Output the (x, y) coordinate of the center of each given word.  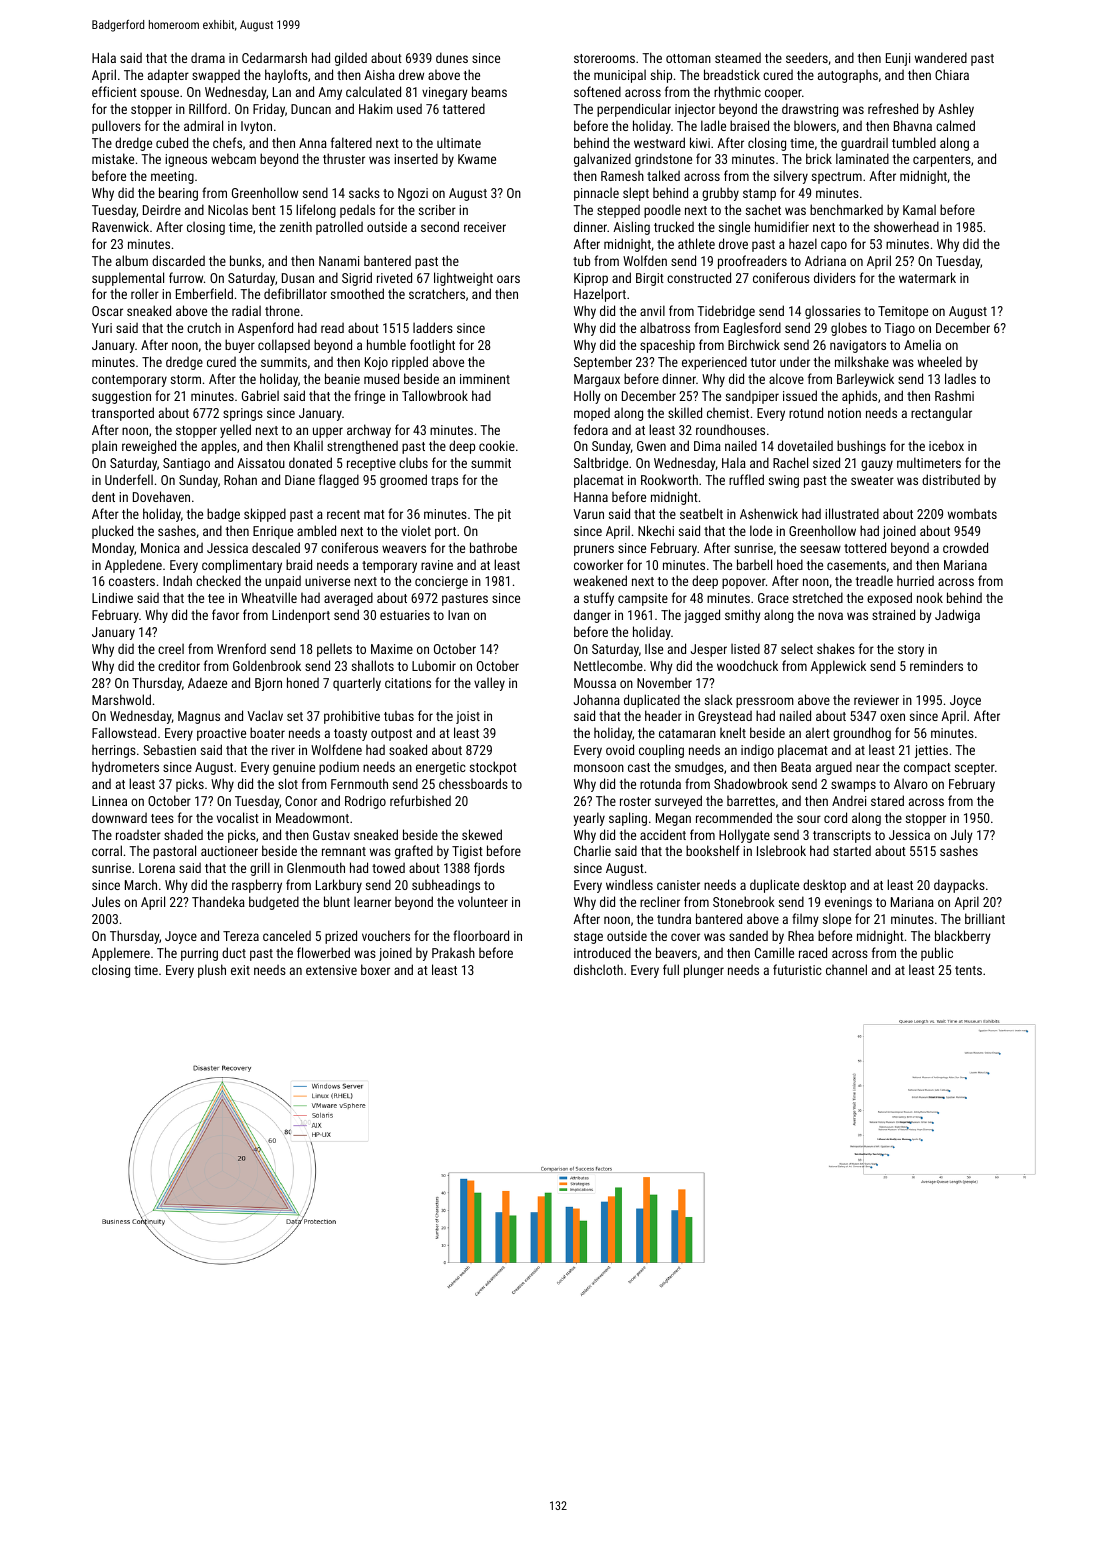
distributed (951, 479)
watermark (927, 277)
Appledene (133, 566)
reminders (936, 665)
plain (104, 447)
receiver (485, 227)
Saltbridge (601, 464)
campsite (643, 599)
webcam (233, 159)
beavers (676, 952)
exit (240, 970)
